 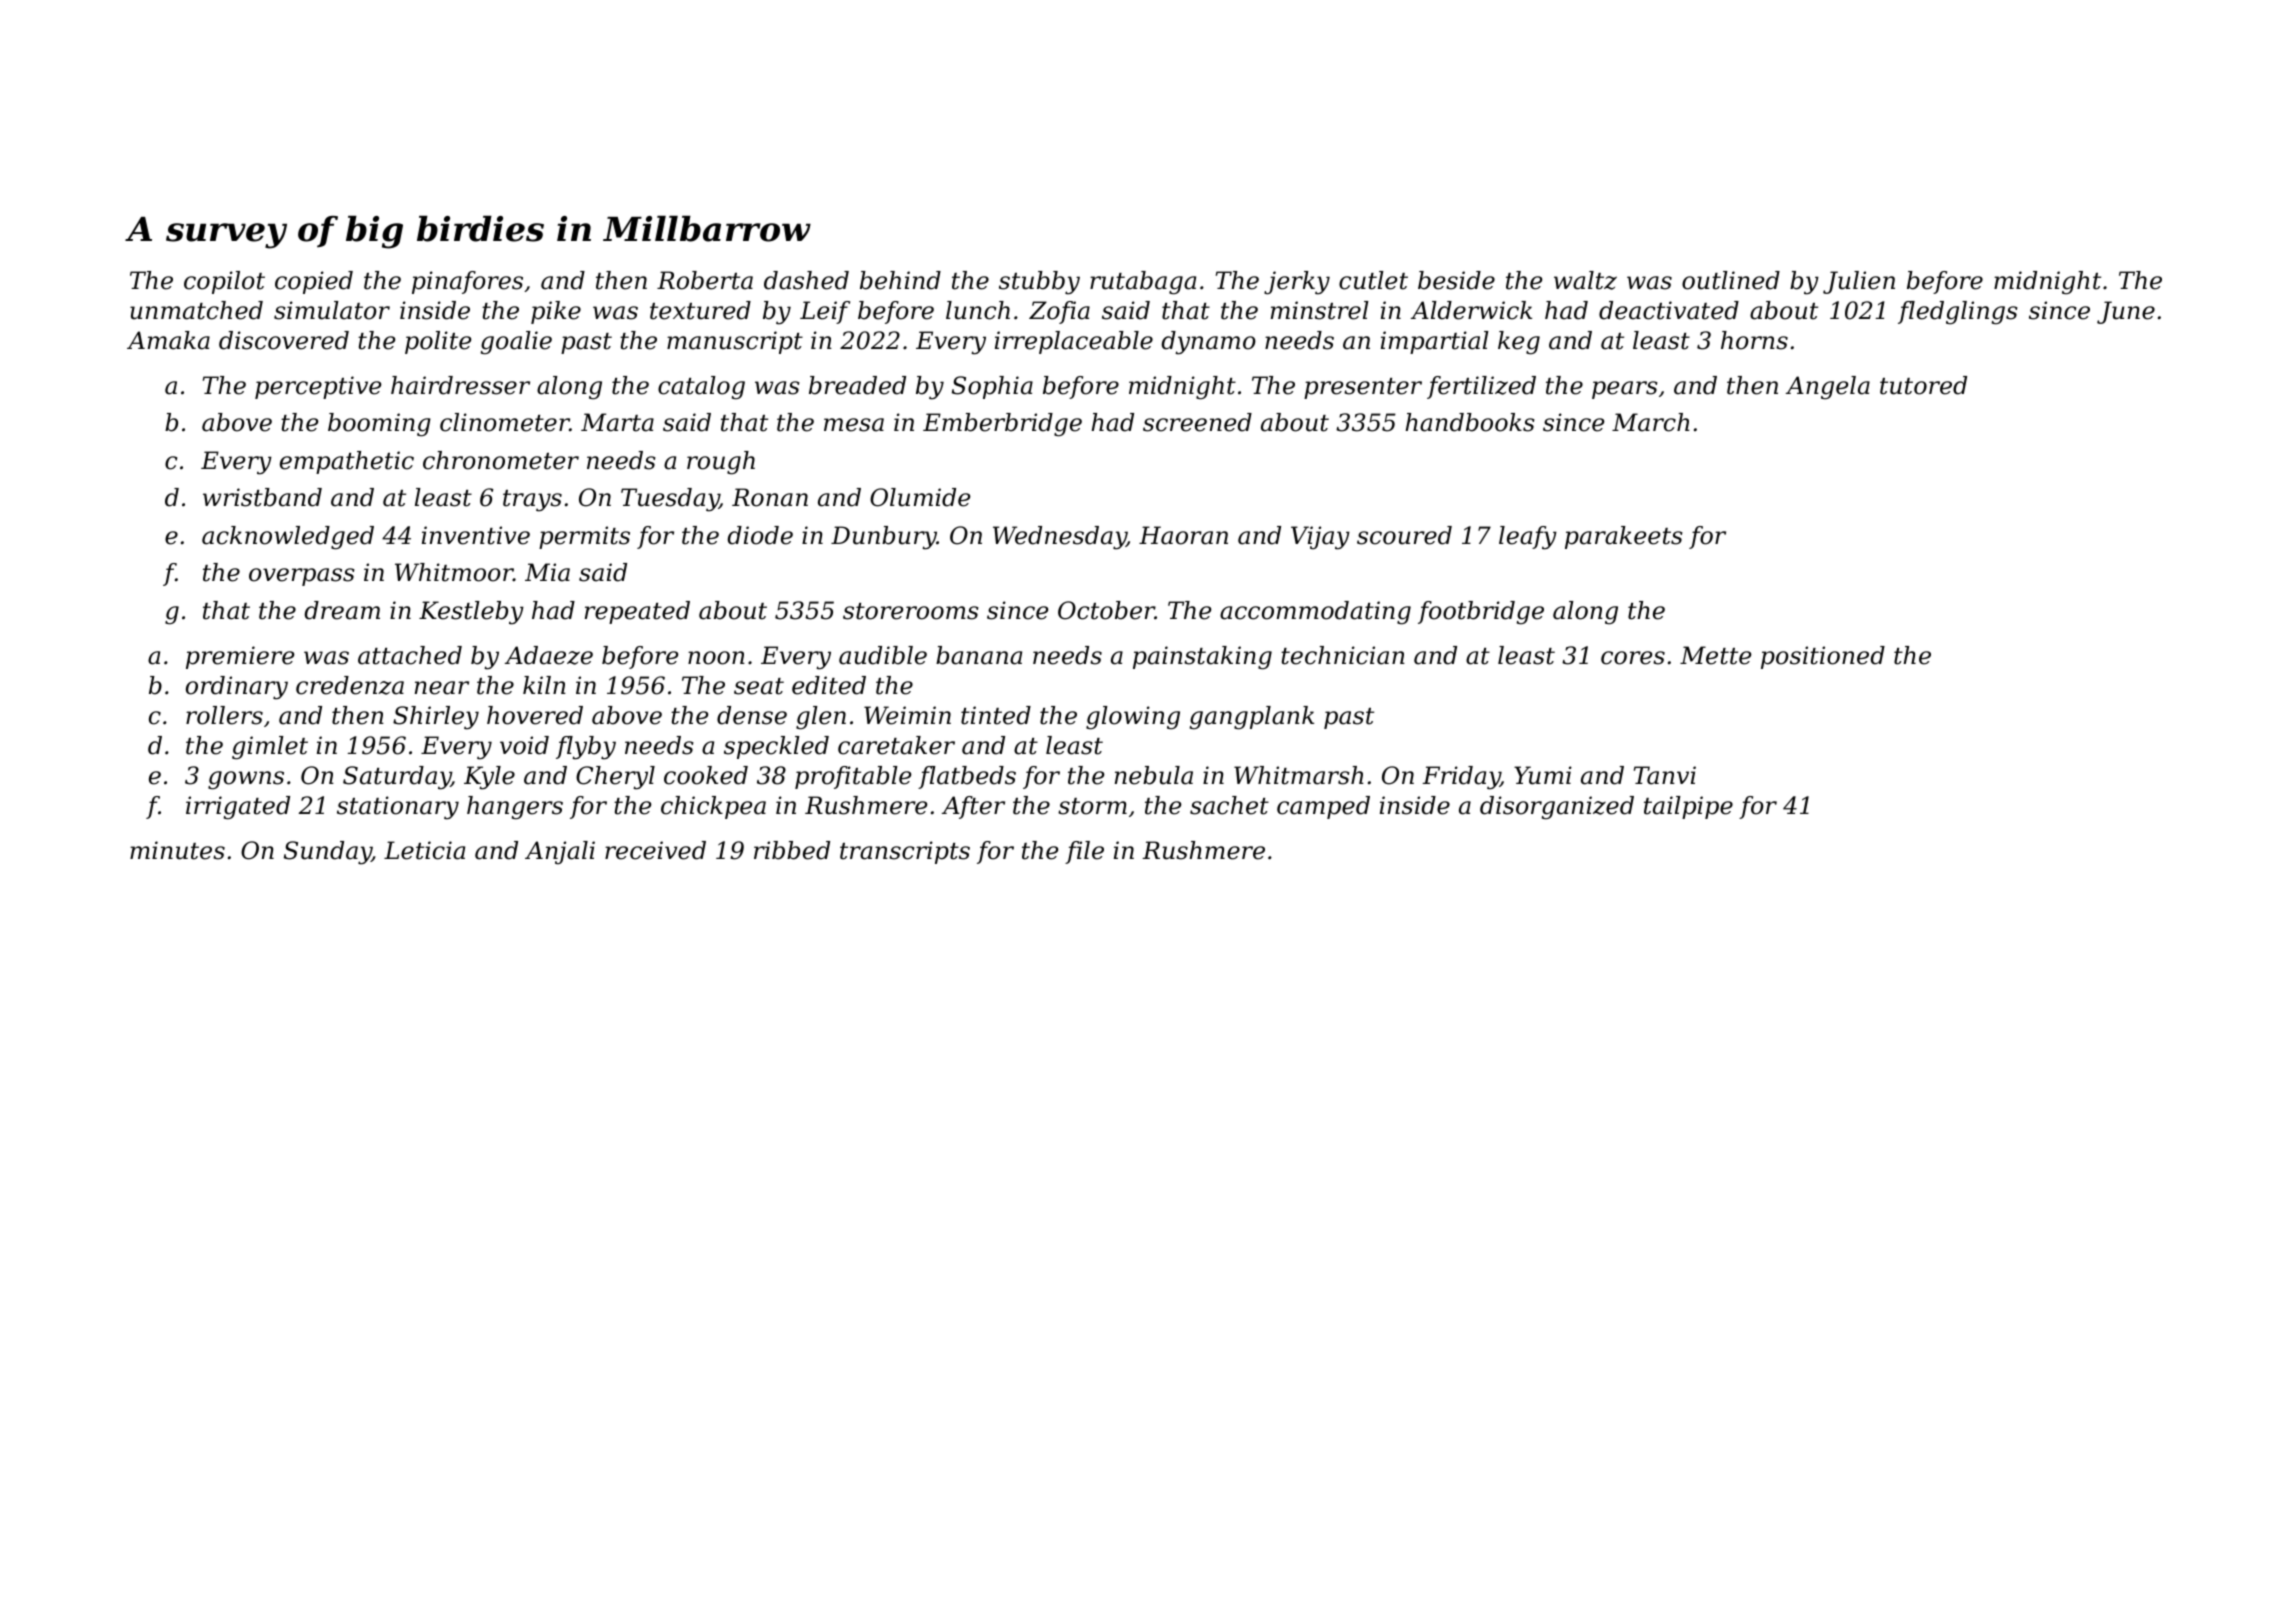 I want to click on transcripts, so click(x=905, y=852).
